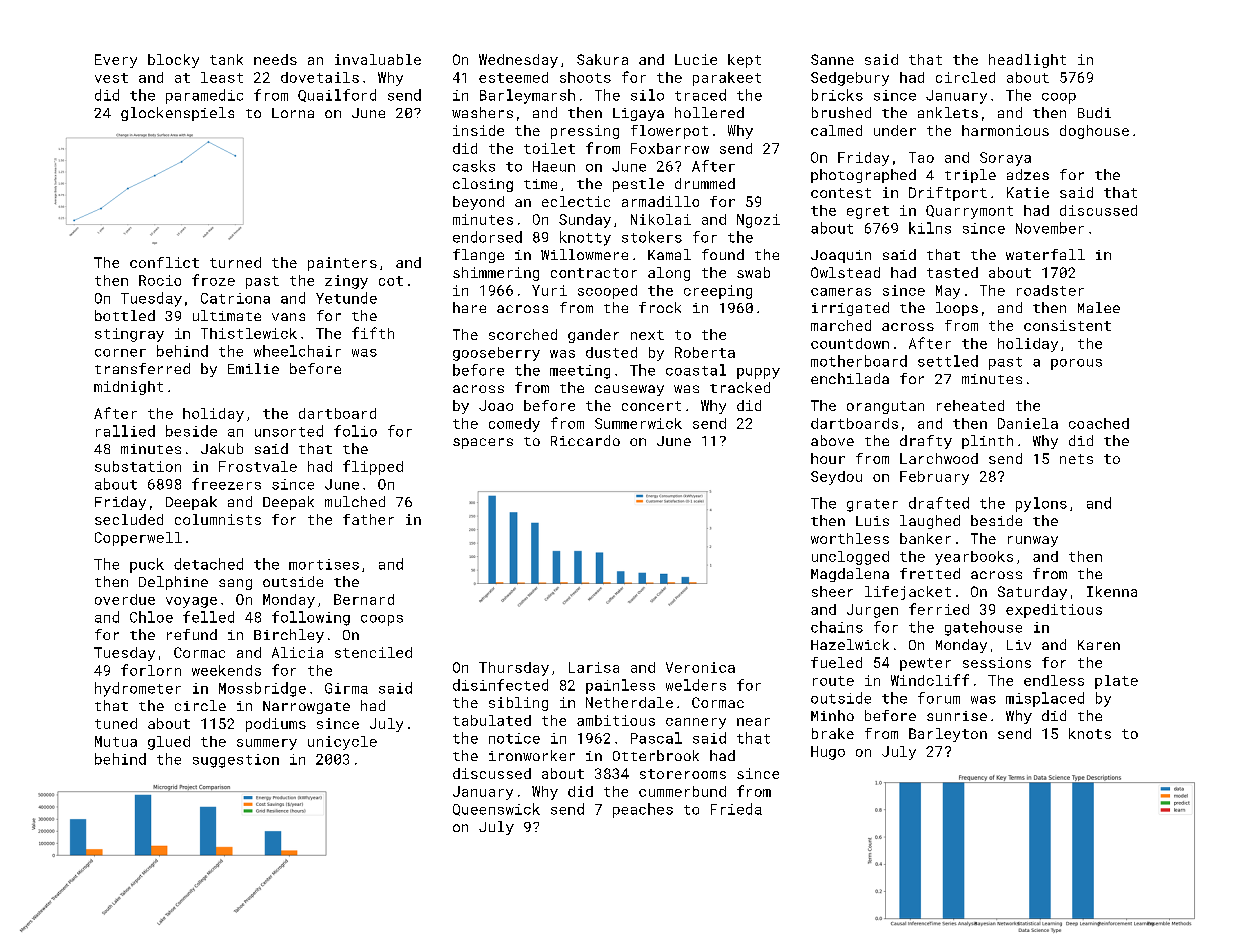  I want to click on consistent, so click(1067, 325).
